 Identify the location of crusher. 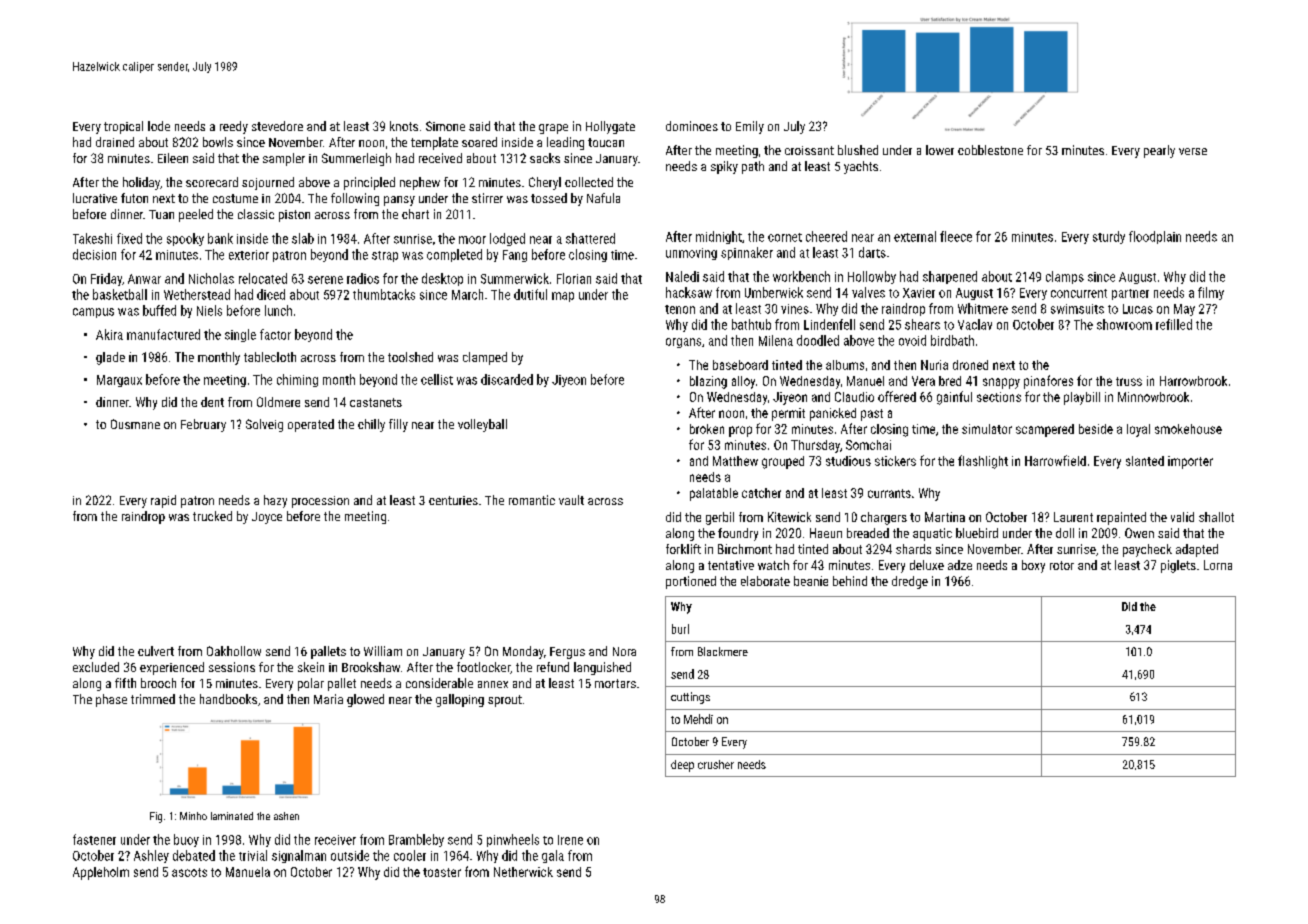
(716, 764).
